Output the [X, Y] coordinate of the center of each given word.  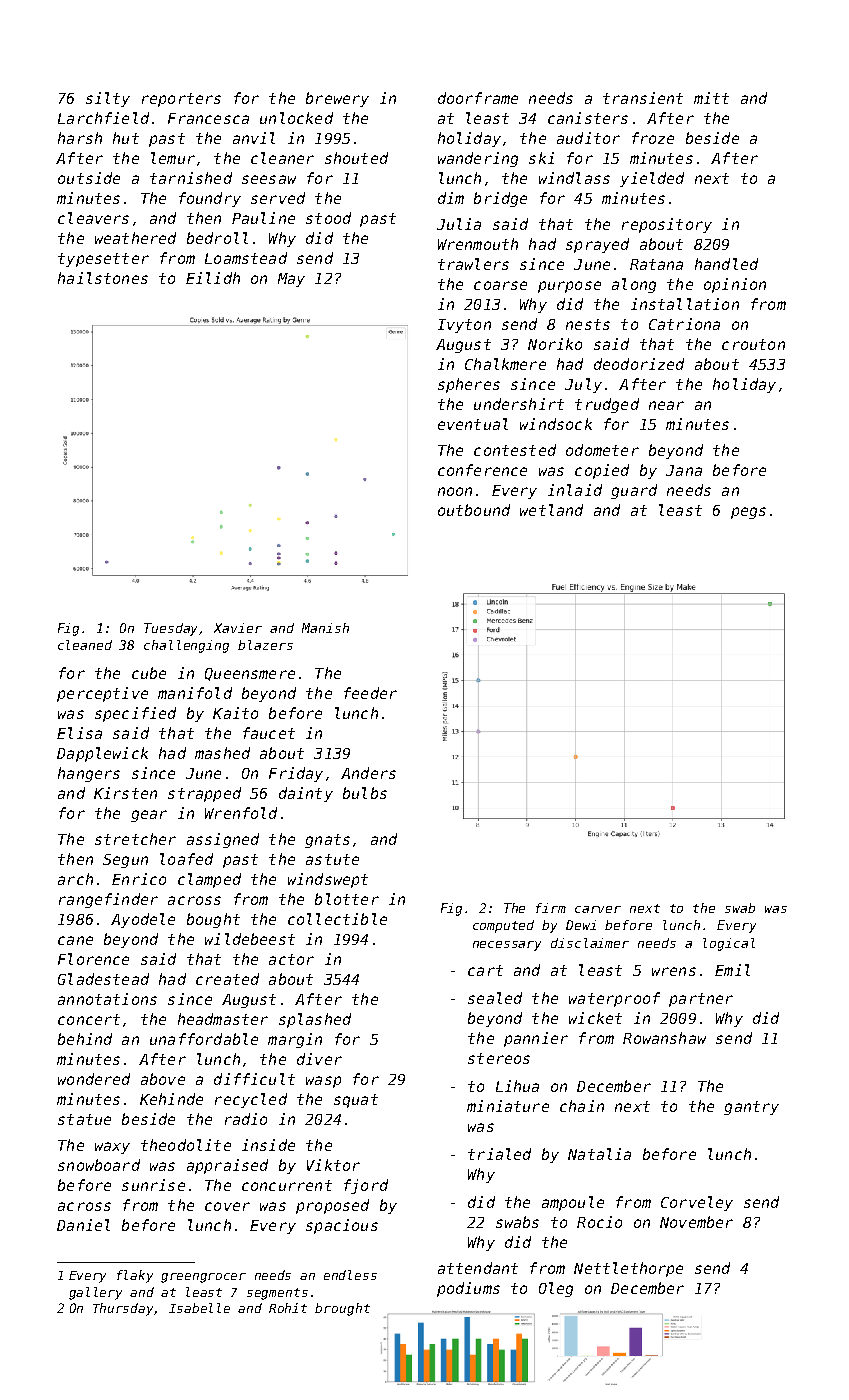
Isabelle [199, 1308]
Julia [459, 224]
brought [342, 1309]
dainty [306, 794]
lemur [173, 158]
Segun [125, 861]
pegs [748, 513]
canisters [588, 118]
